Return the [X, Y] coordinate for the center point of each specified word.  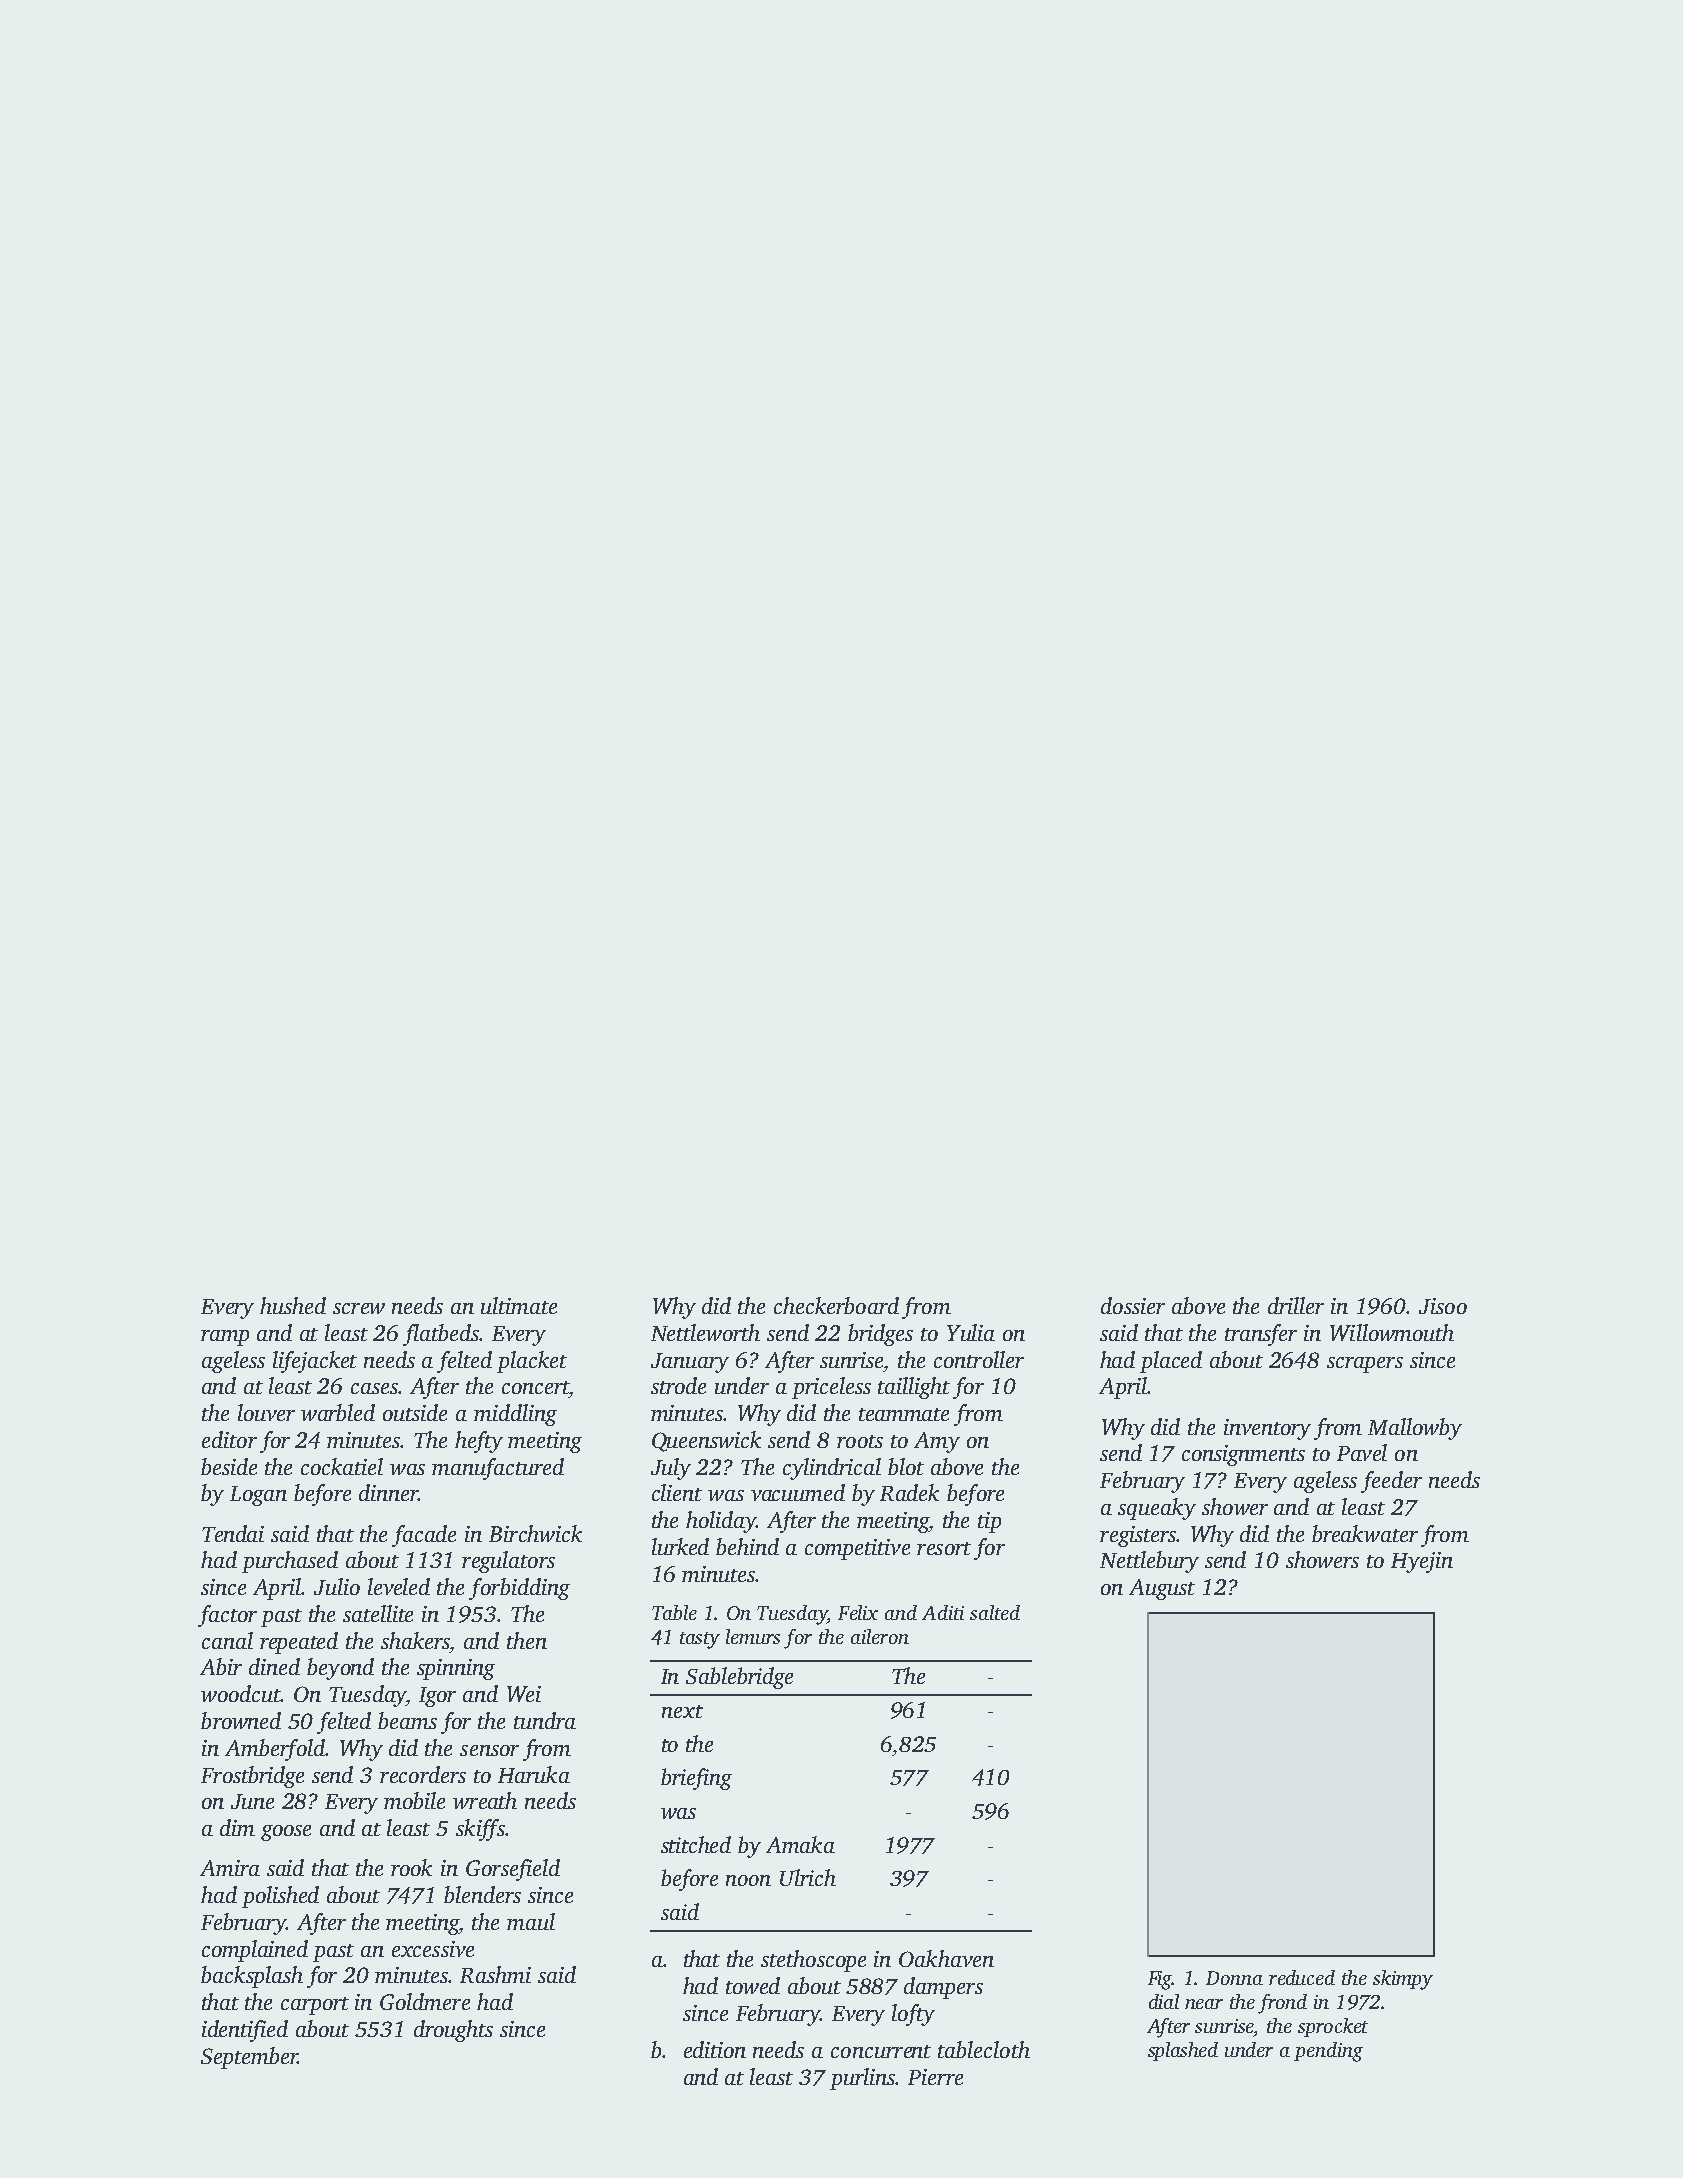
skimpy [1403, 1980]
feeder [1391, 1482]
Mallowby [1415, 1429]
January [690, 1363]
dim [237, 1827]
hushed [293, 1305]
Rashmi [495, 1974]
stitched [696, 1844]
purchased [290, 1562]
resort [944, 1548]
